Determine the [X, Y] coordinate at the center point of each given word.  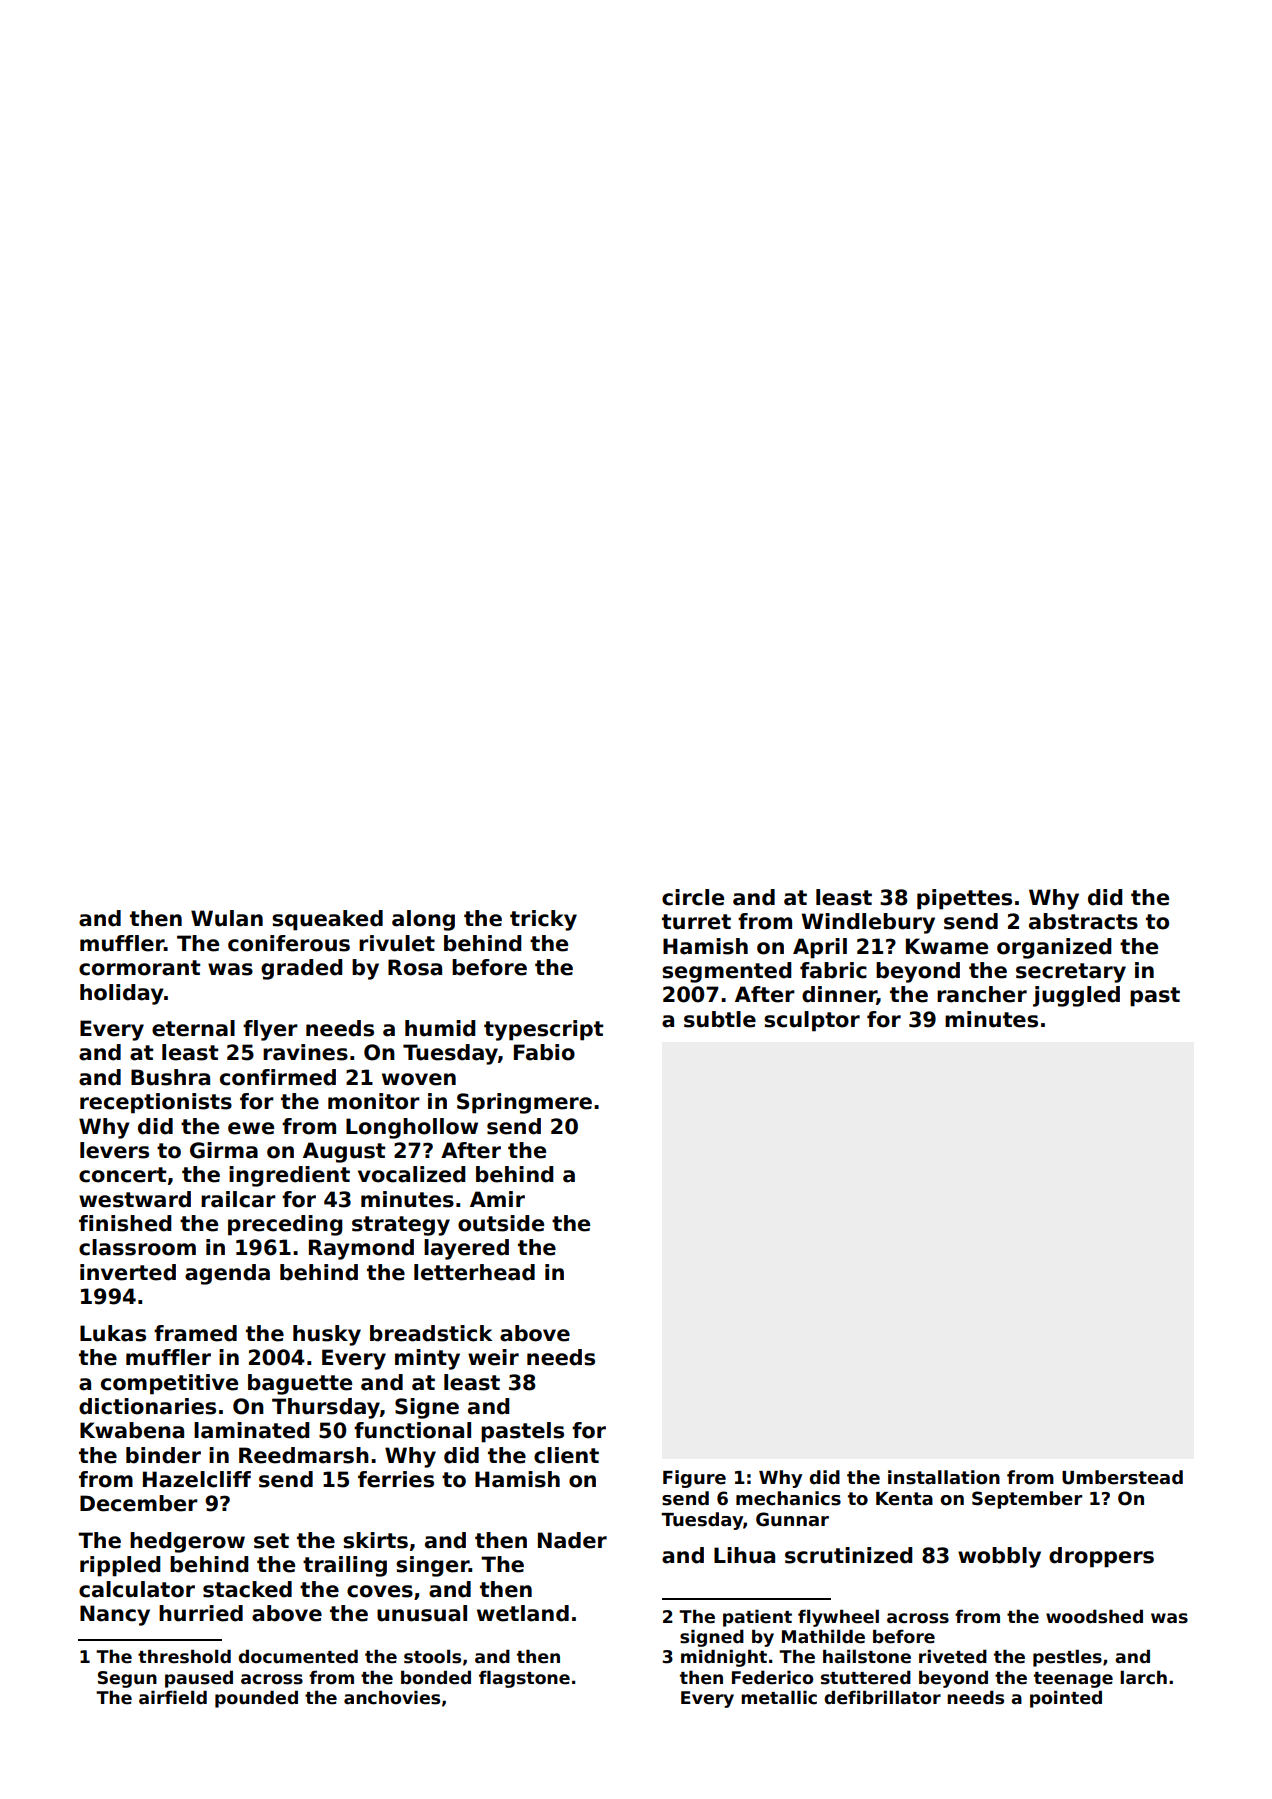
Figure [694, 1479]
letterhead [474, 1272]
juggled [1076, 996]
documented [298, 1656]
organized [1054, 948]
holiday [122, 994]
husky [327, 1335]
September [1027, 1500]
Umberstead [1122, 1477]
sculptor [812, 1021]
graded [301, 969]
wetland [523, 1613]
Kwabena [132, 1430]
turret [696, 922]
